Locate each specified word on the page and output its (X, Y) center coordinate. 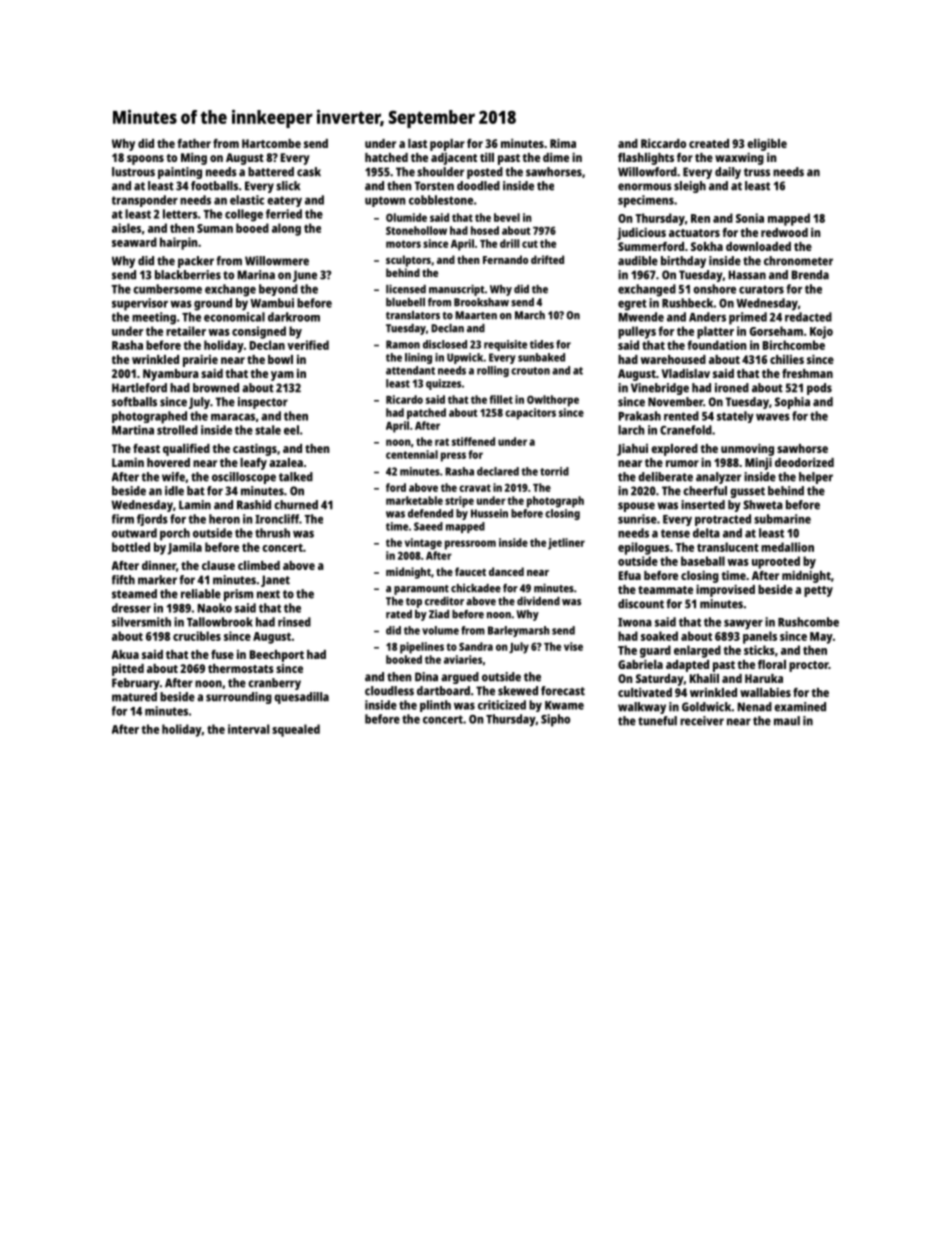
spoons (145, 160)
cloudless (389, 691)
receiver (702, 721)
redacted (808, 317)
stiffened (473, 441)
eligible (767, 144)
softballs (134, 402)
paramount (421, 590)
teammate (665, 590)
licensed (406, 289)
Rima (563, 143)
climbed (259, 565)
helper (816, 478)
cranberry (274, 684)
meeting (154, 318)
